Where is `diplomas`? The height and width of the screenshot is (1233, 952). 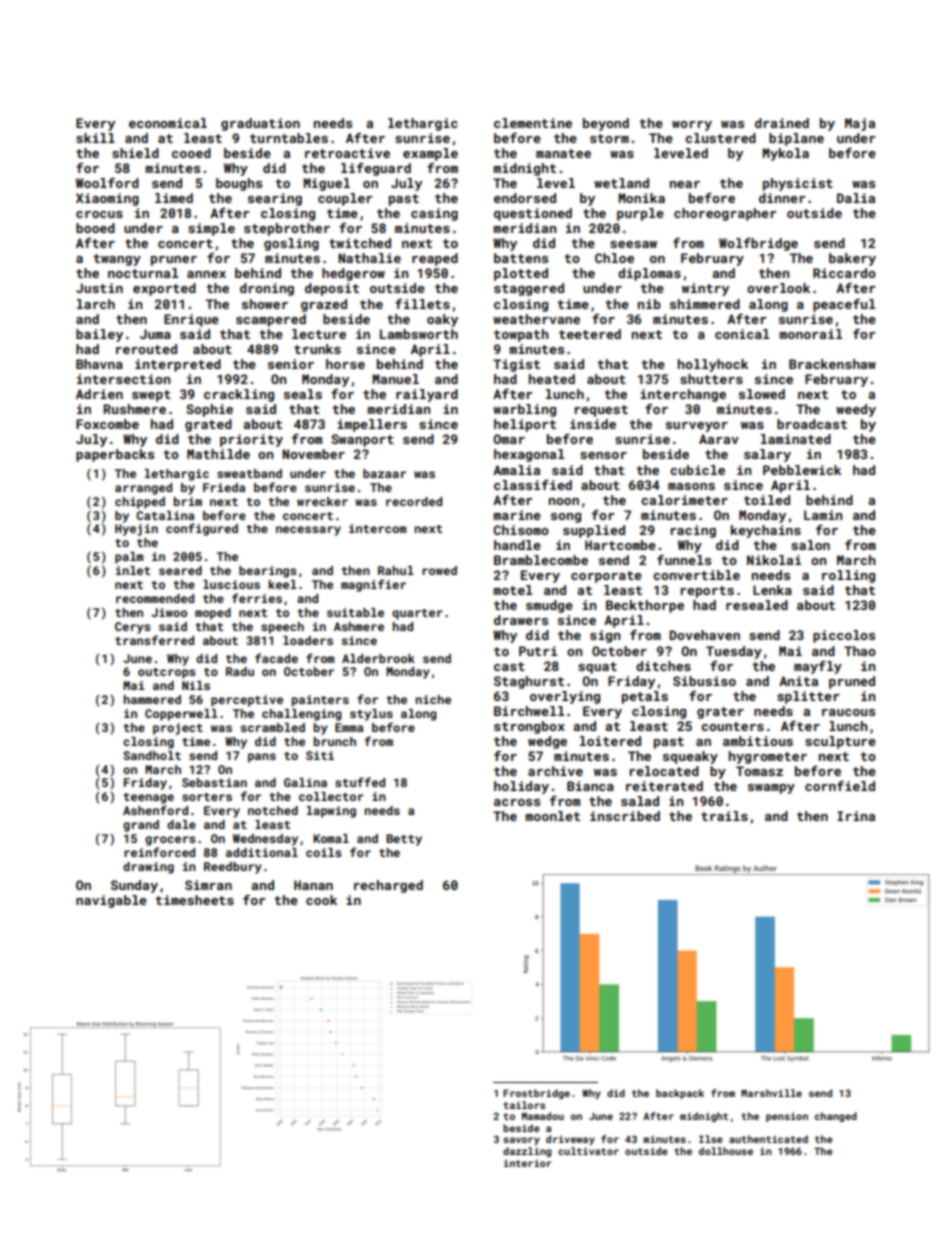 diplomas is located at coordinates (649, 274).
